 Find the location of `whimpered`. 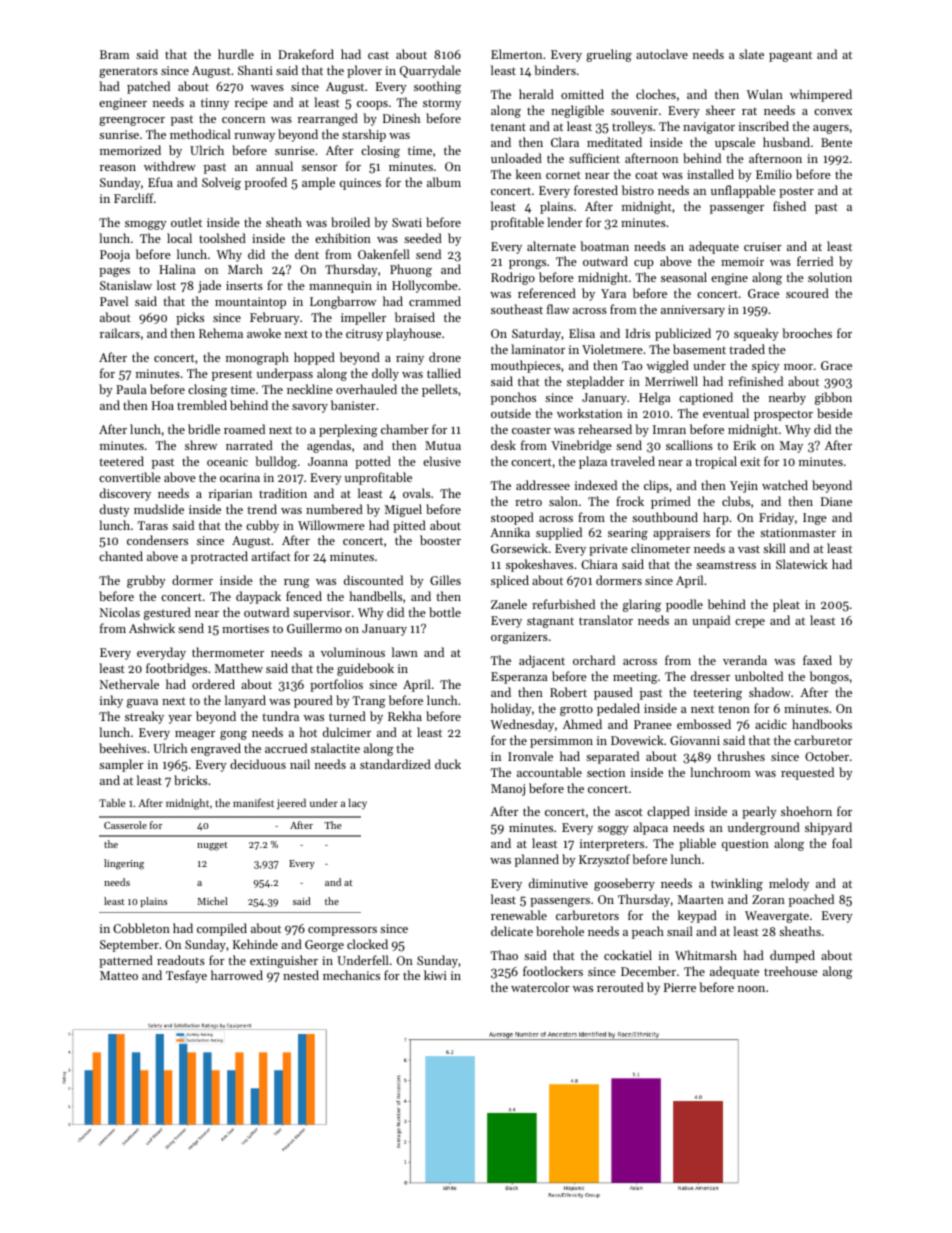

whimpered is located at coordinates (821, 95).
